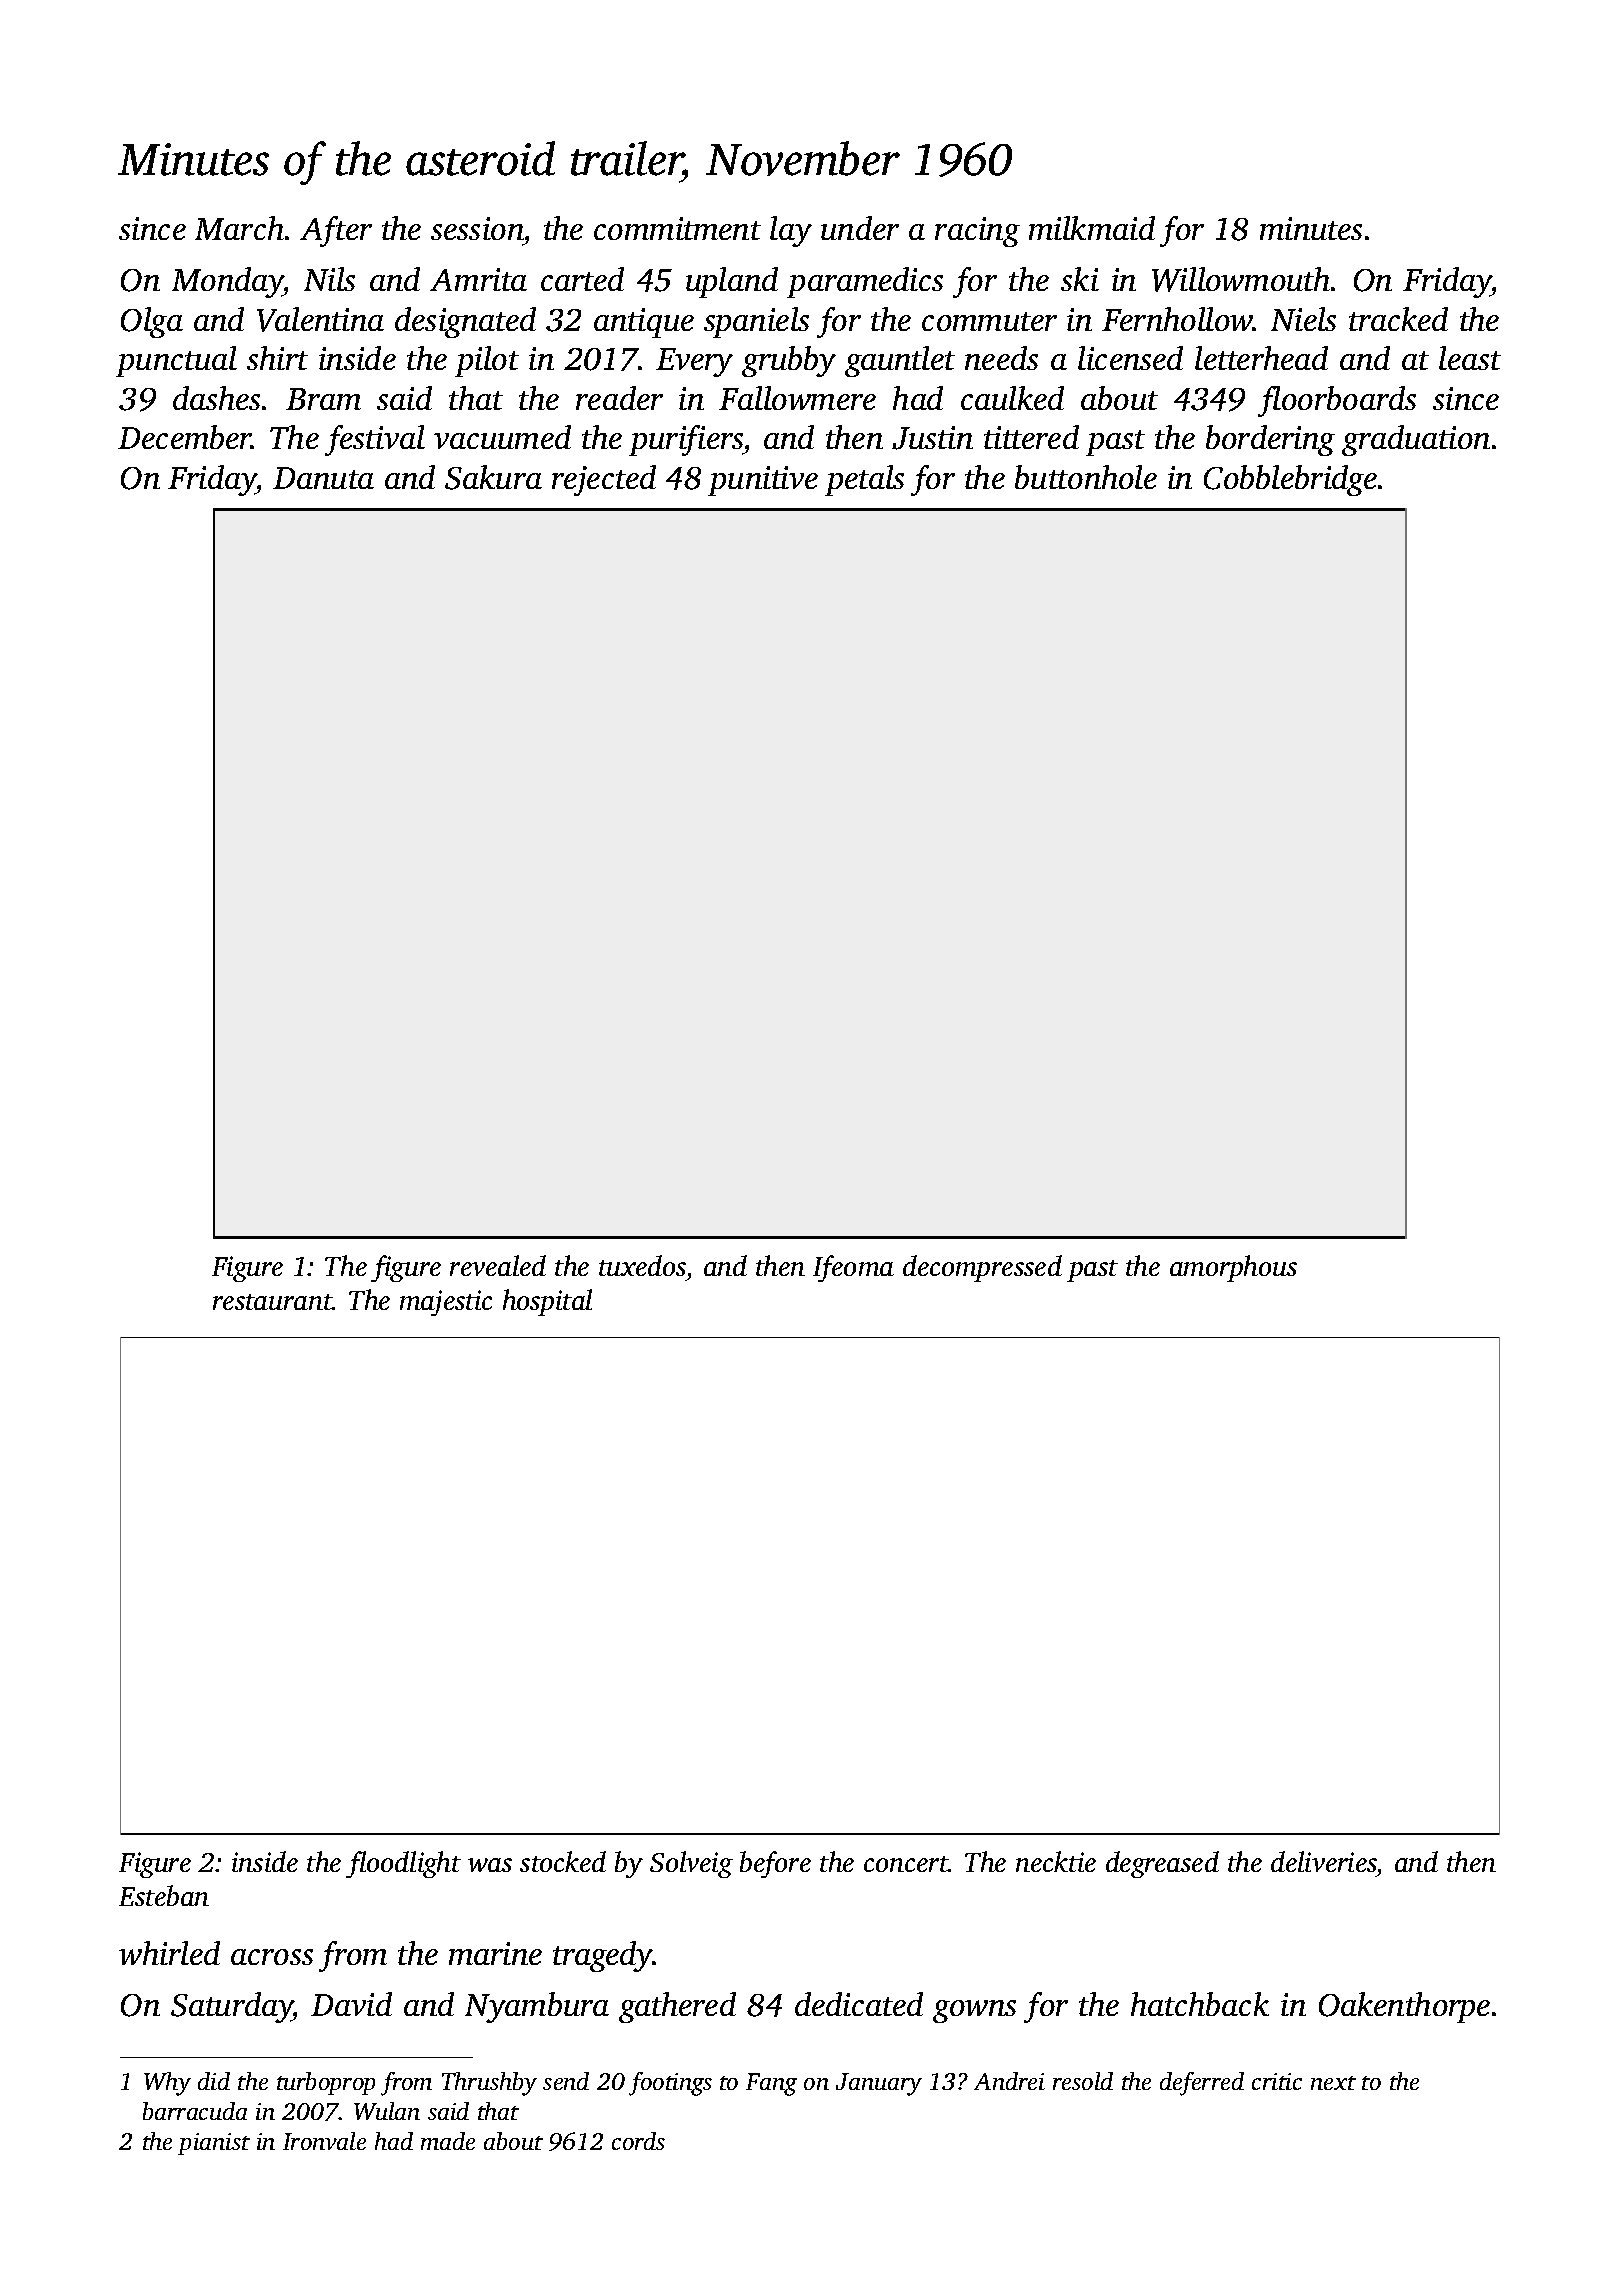 The image size is (1620, 2292). I want to click on restaurant, so click(273, 1302).
